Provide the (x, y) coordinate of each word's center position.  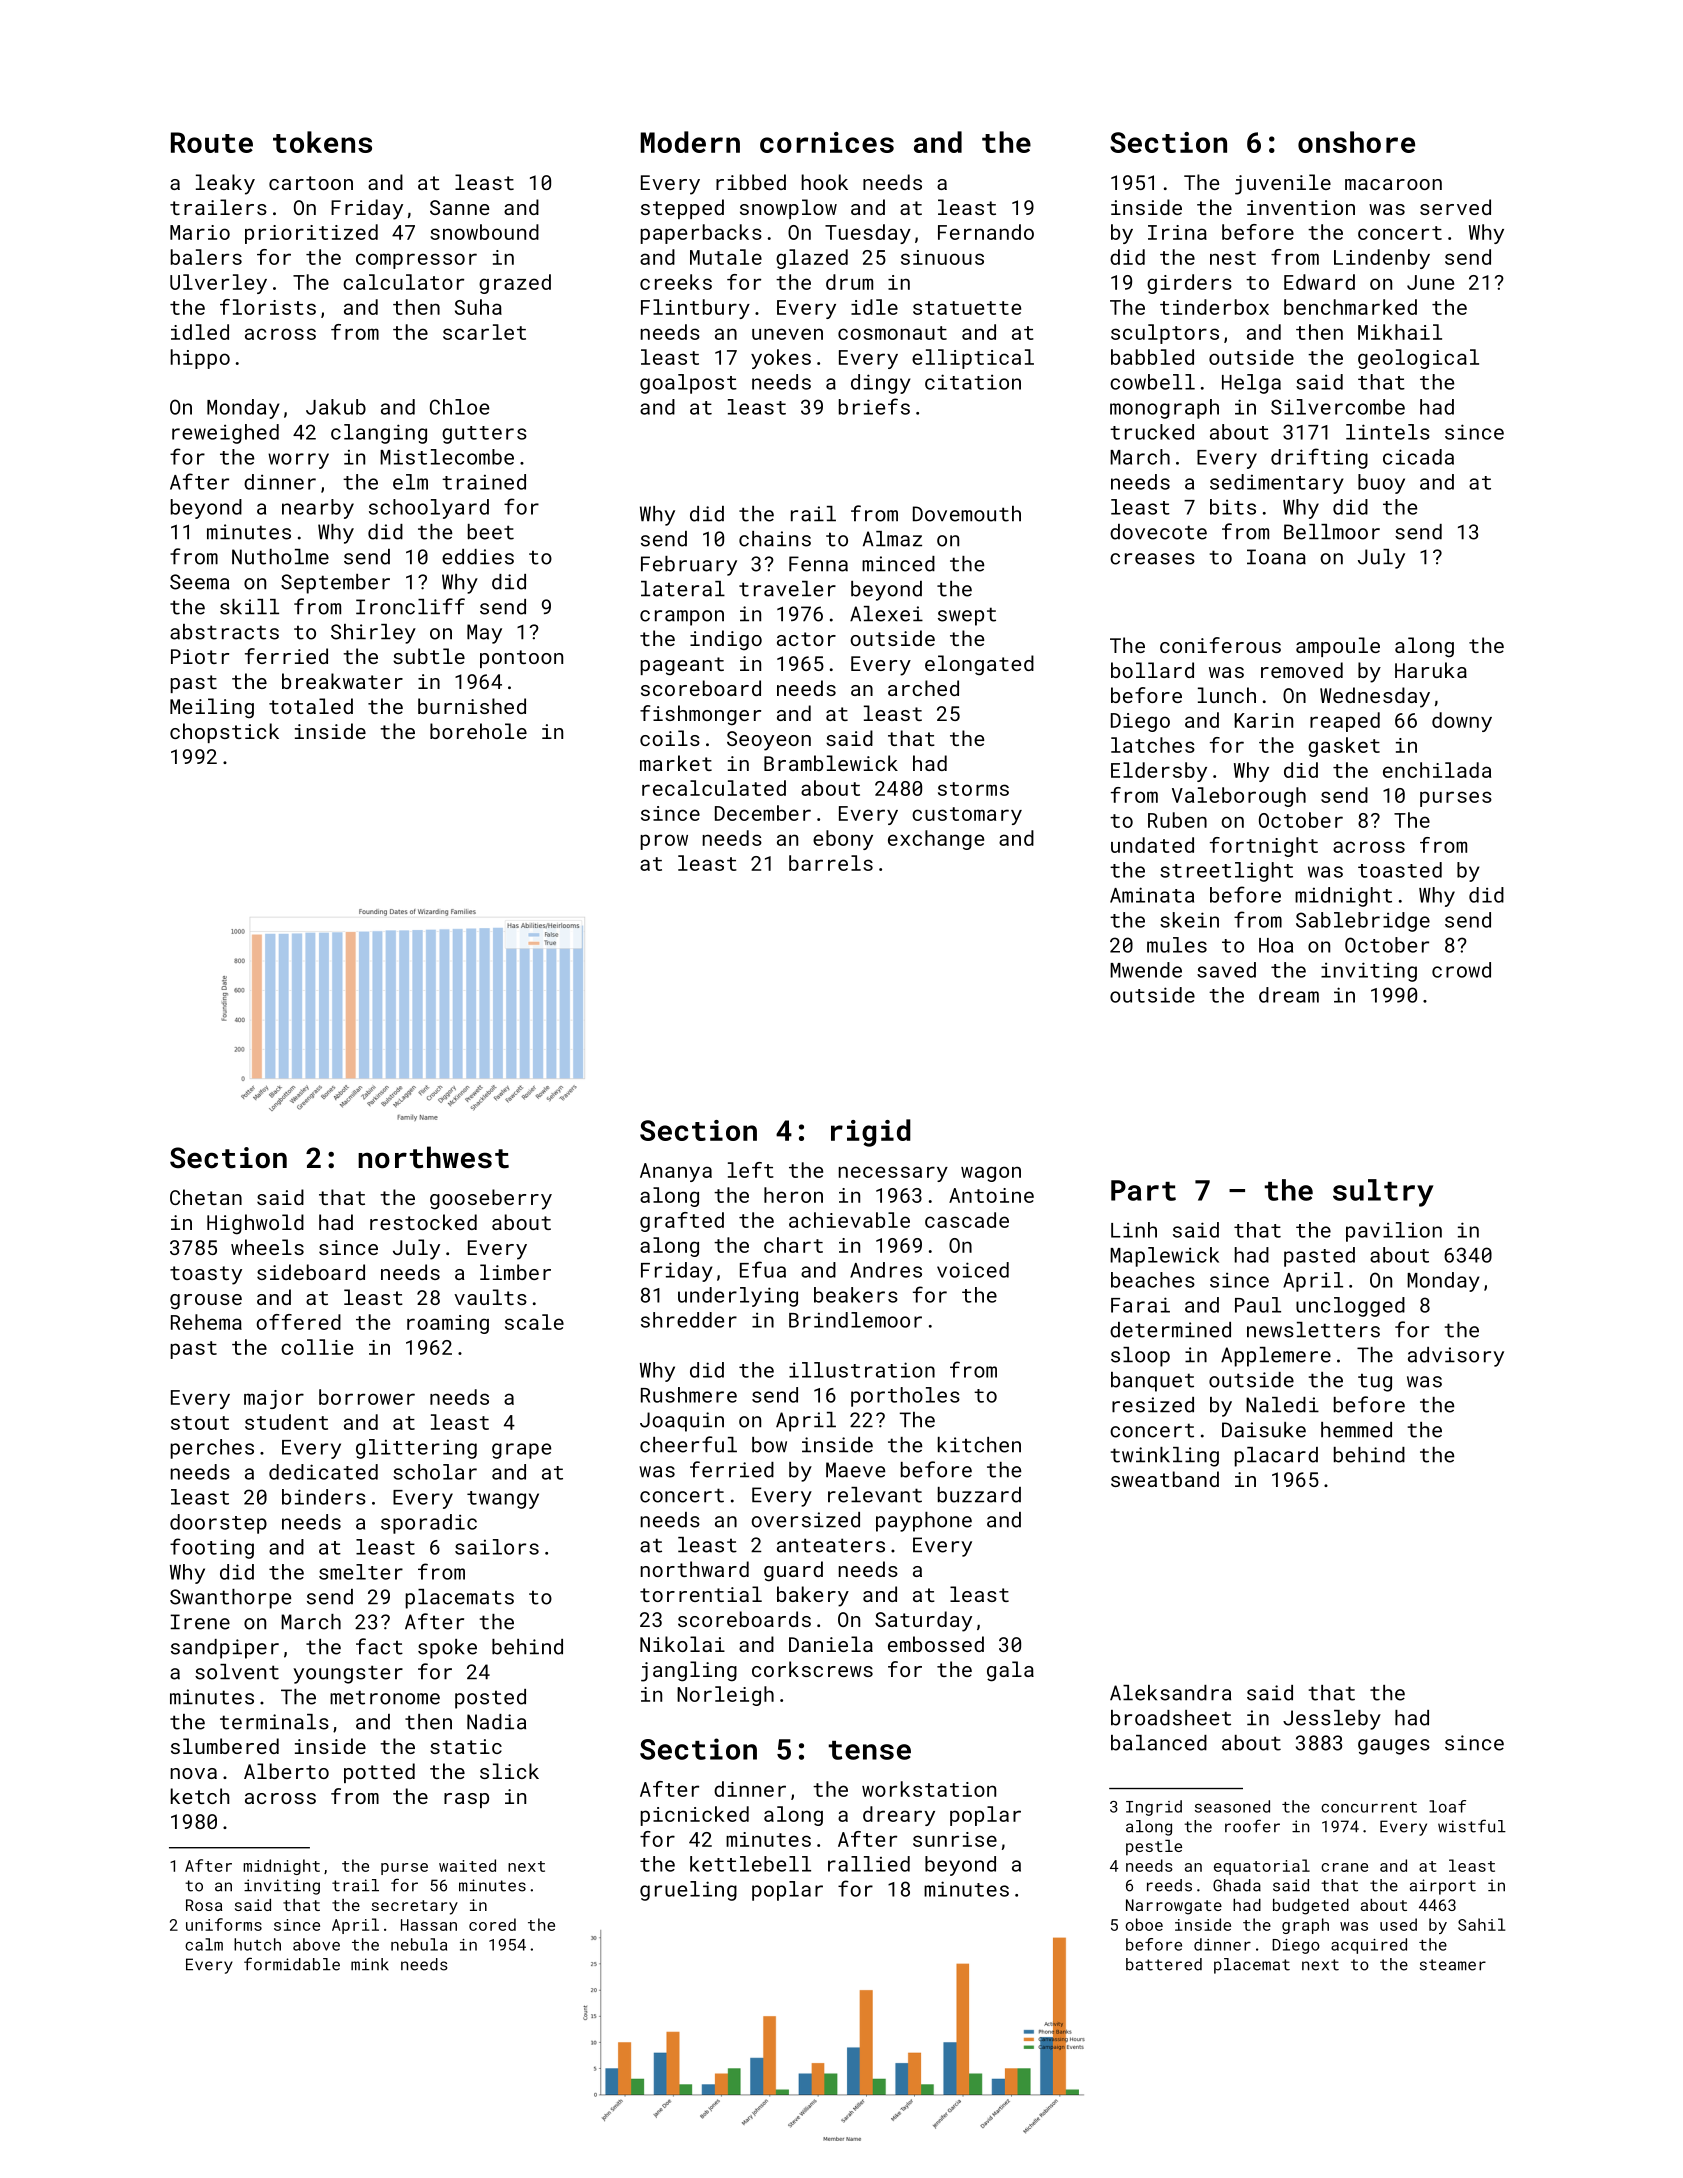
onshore (1356, 142)
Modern (690, 142)
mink (370, 1964)
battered (1164, 1964)
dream (1289, 995)
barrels (831, 863)
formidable (292, 1964)
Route (212, 142)
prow (664, 842)
